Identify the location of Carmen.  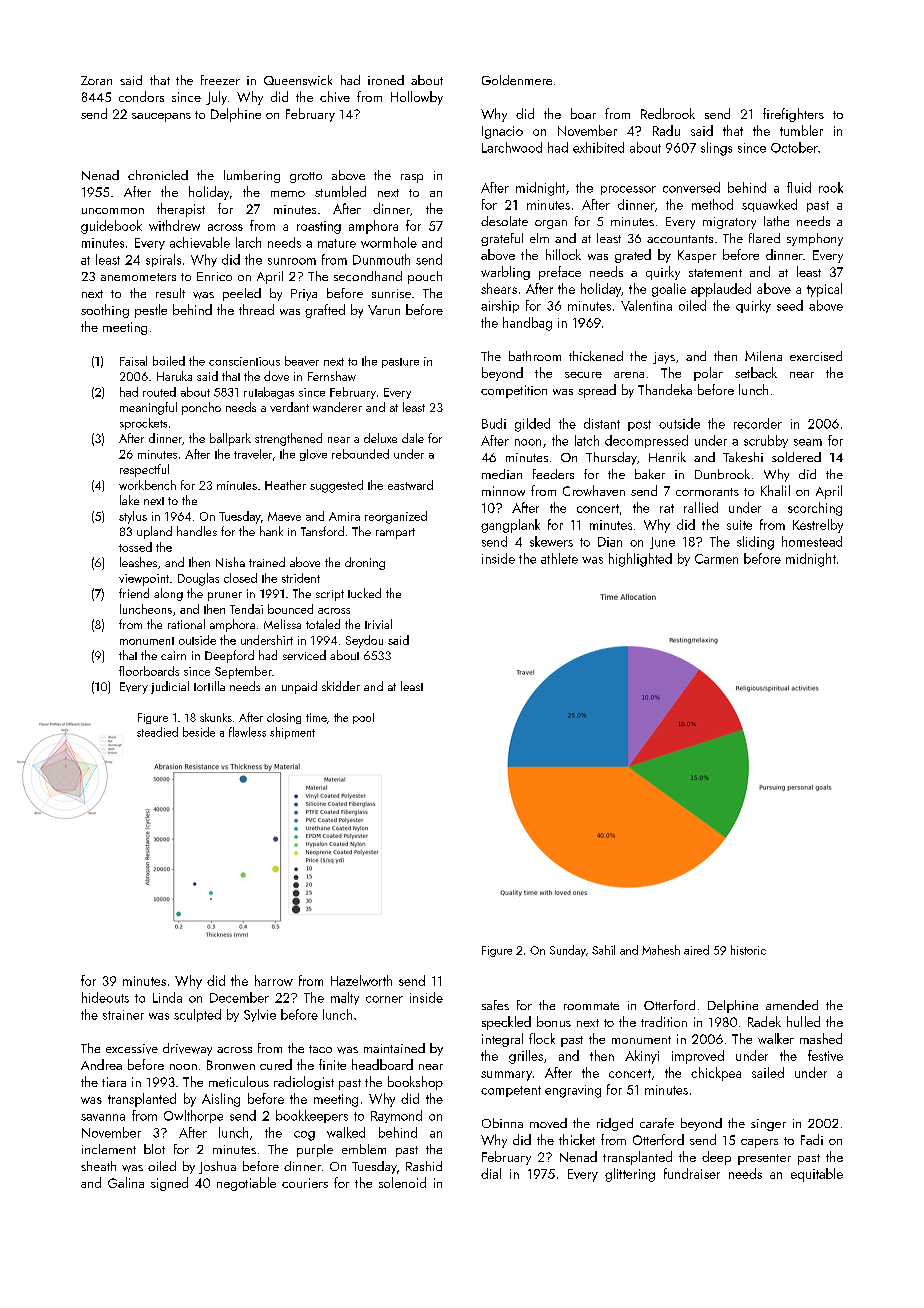
(716, 559).
